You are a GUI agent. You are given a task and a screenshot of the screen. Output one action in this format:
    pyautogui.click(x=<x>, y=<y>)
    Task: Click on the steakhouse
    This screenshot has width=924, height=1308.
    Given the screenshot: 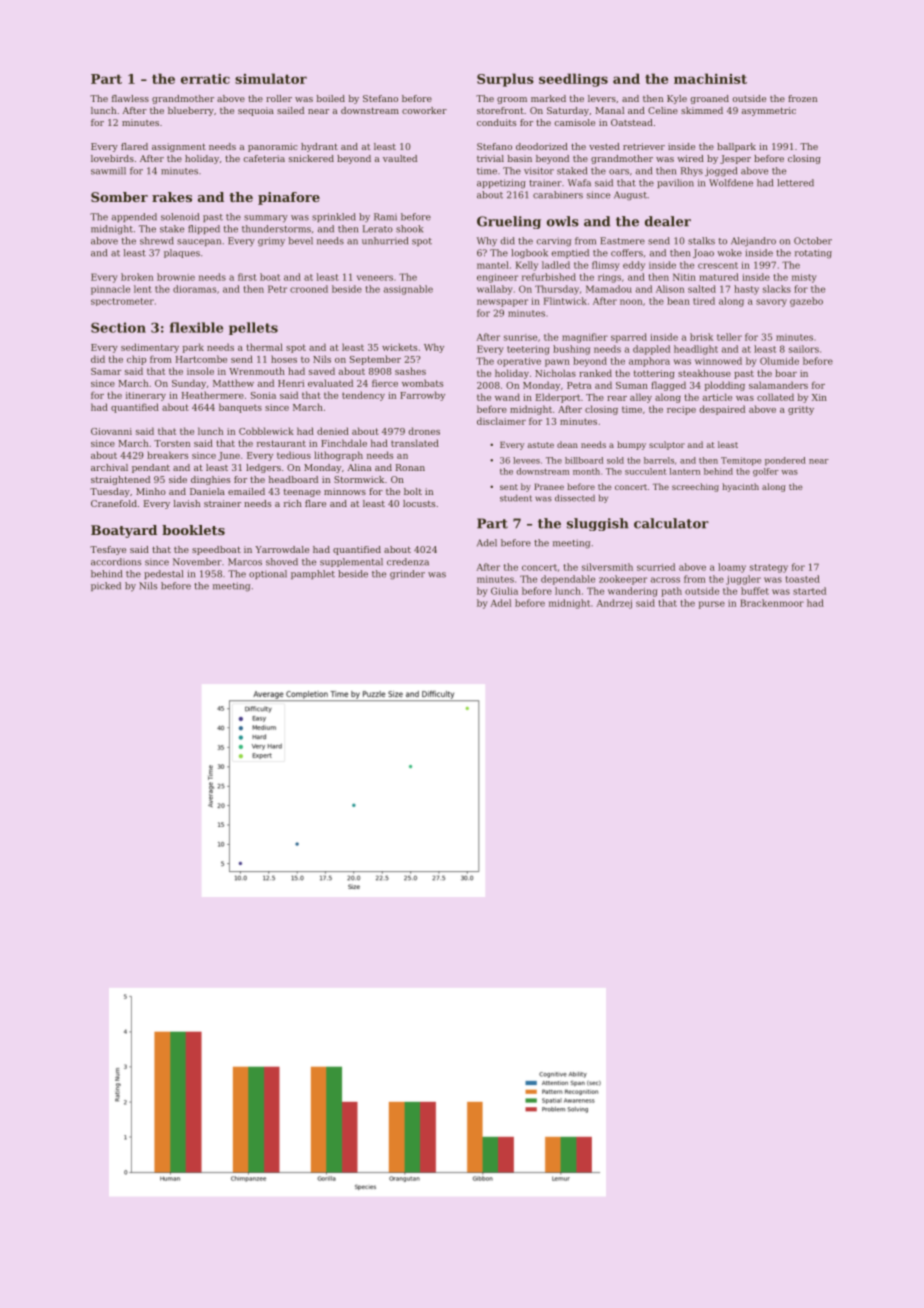 What is the action you would take?
    pyautogui.click(x=704, y=373)
